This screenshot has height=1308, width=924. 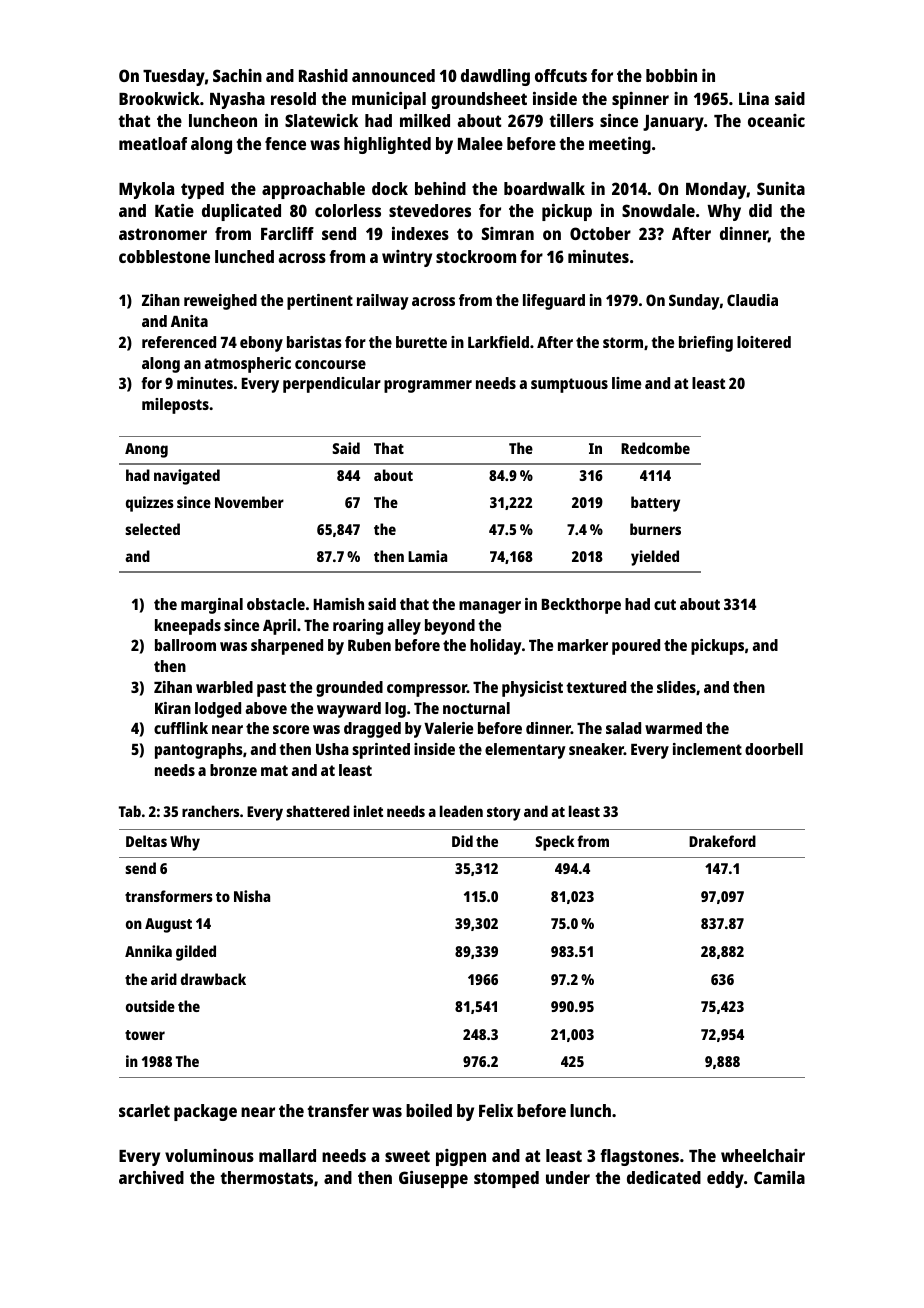 What do you see at coordinates (636, 647) in the screenshot?
I see `poured` at bounding box center [636, 647].
